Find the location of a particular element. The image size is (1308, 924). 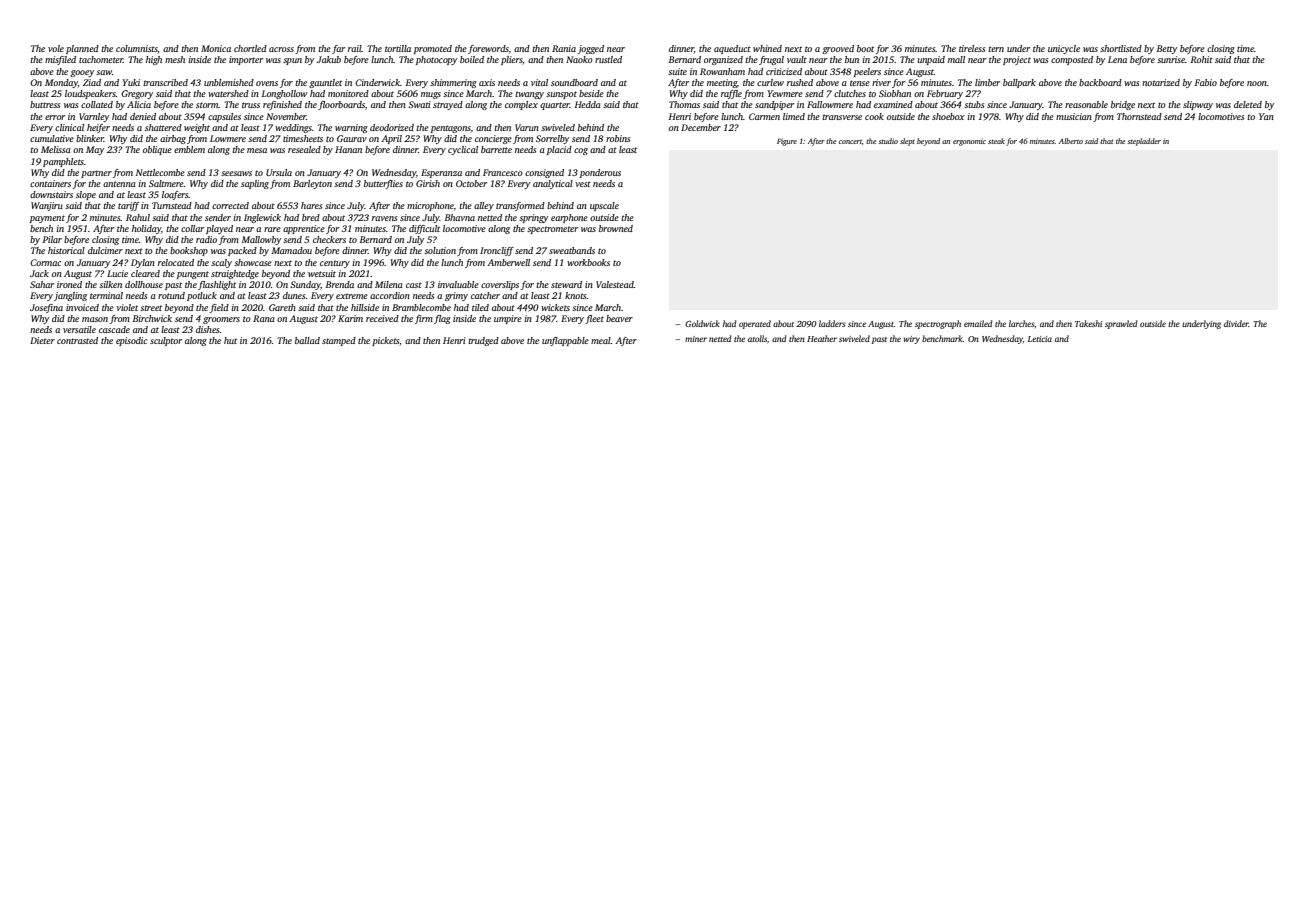

cyclical is located at coordinates (463, 150).
